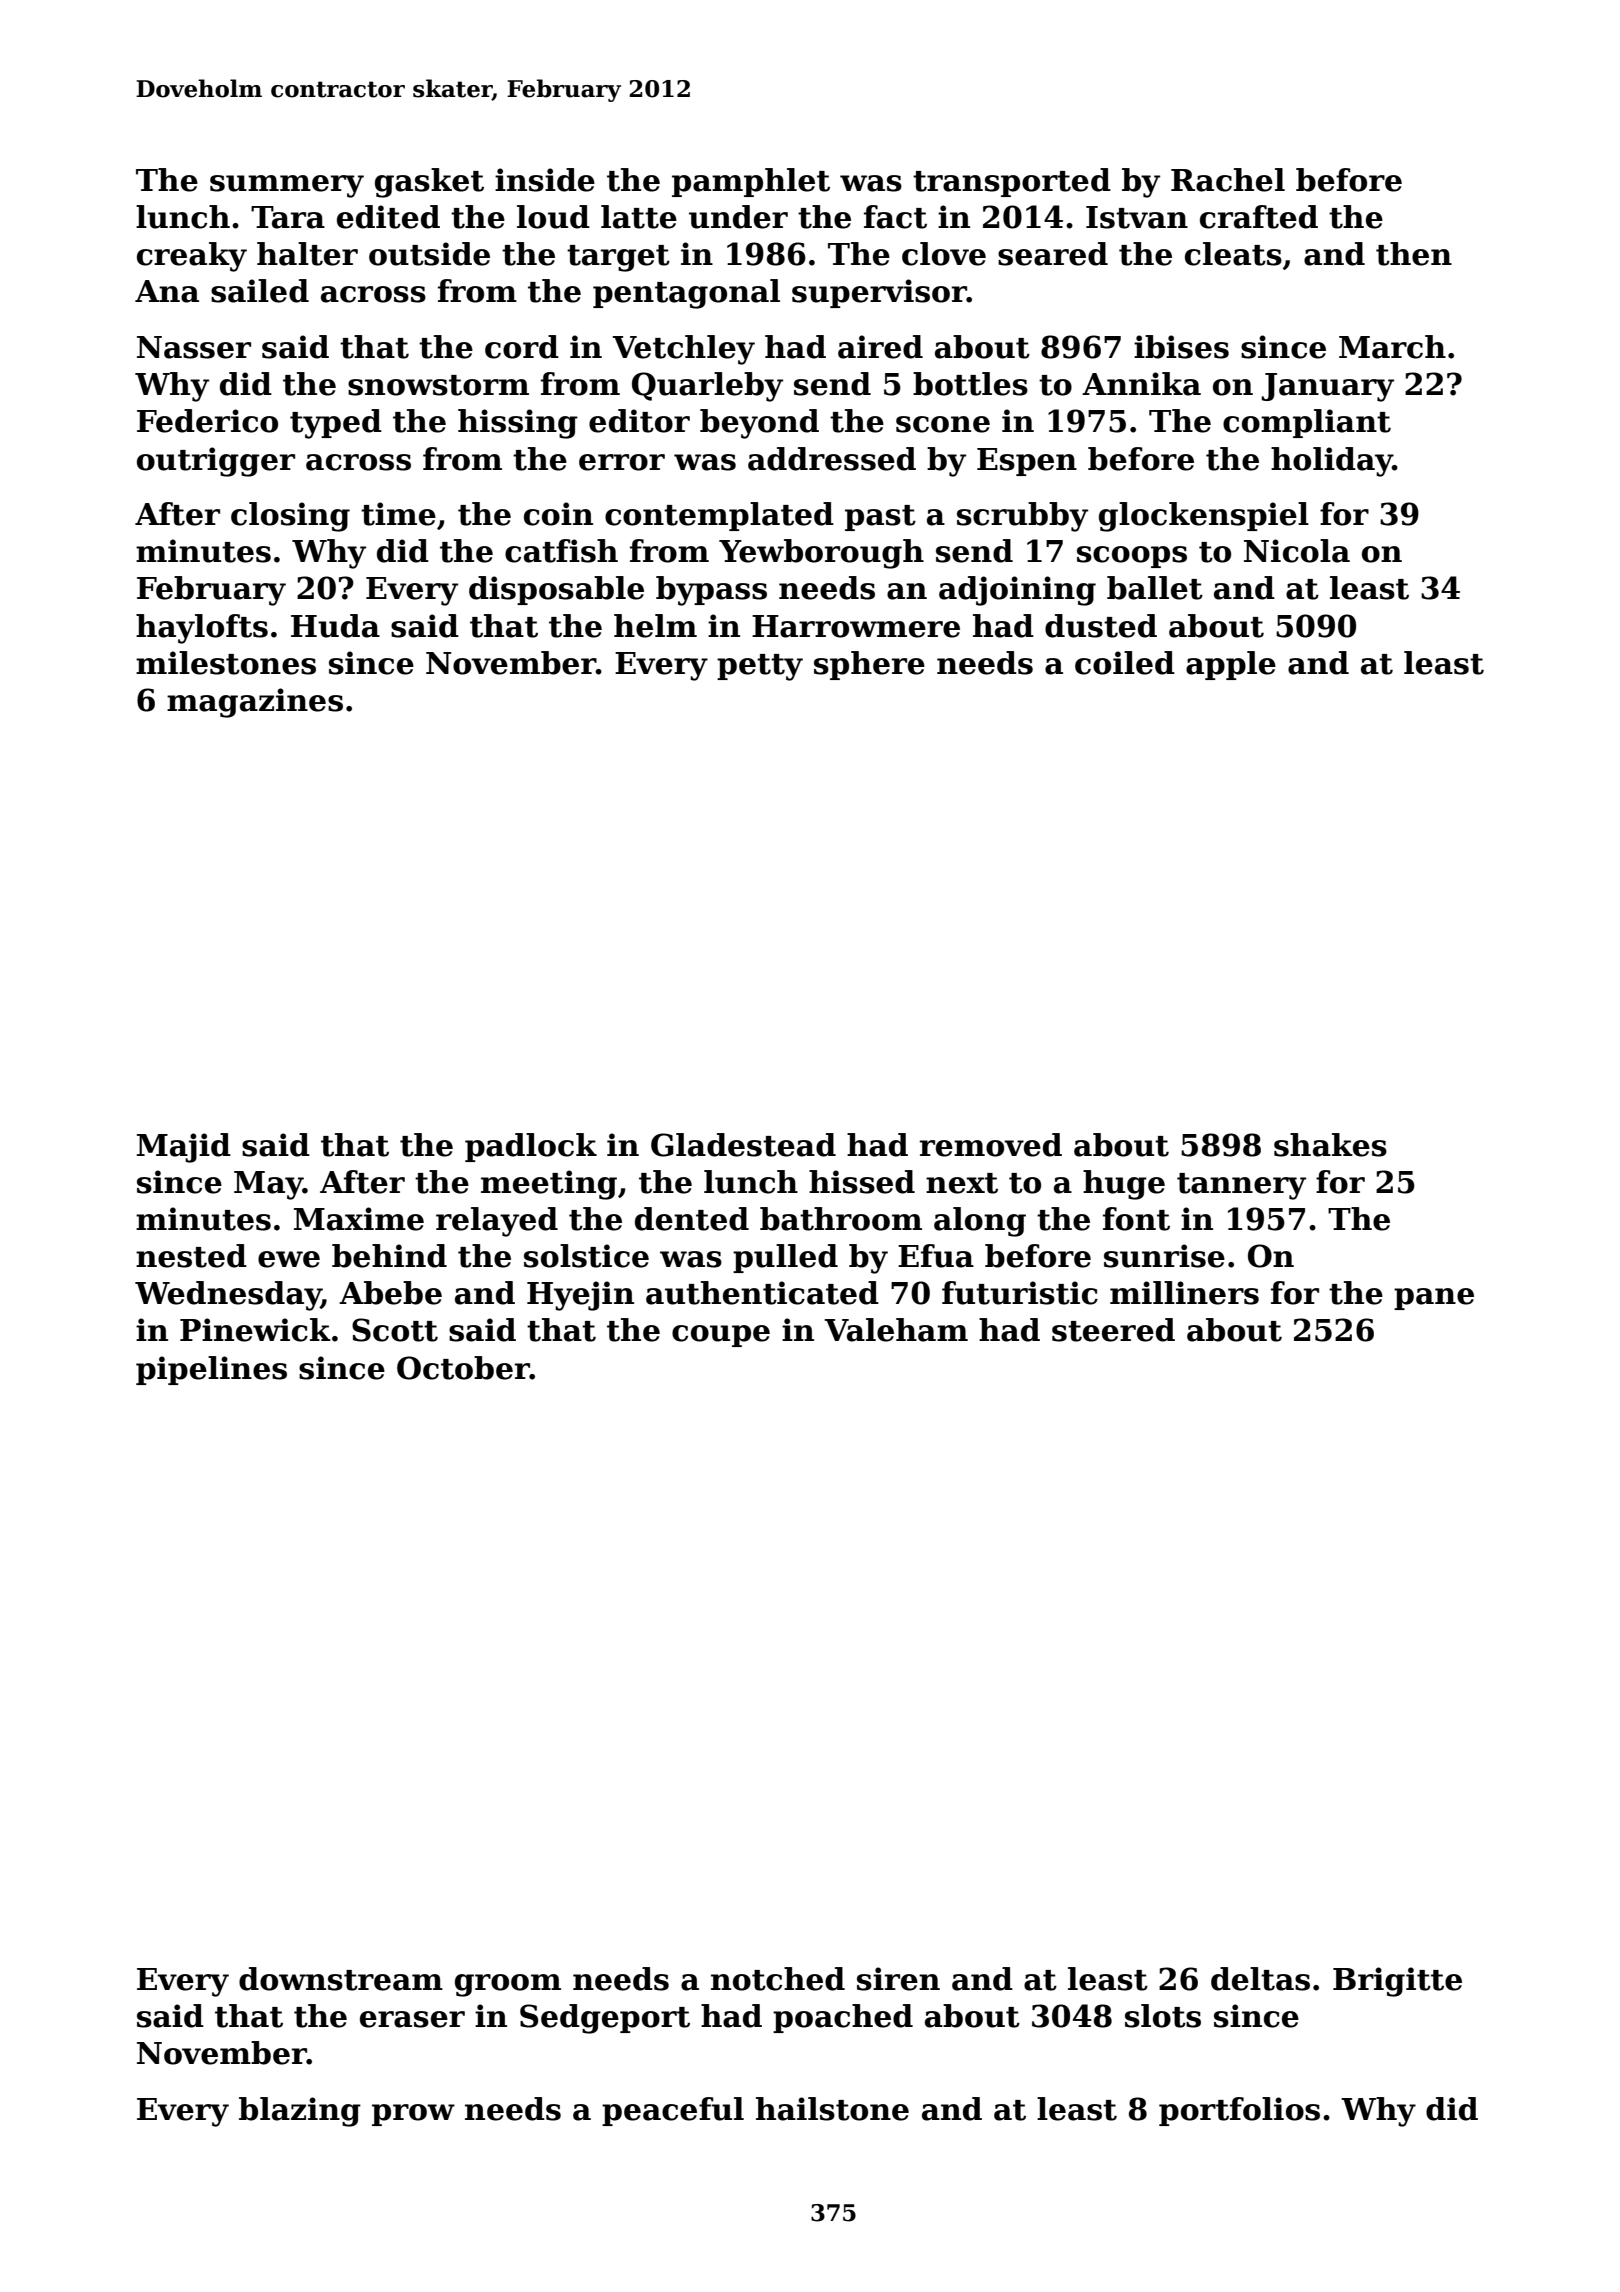 Image resolution: width=1620 pixels, height=2292 pixels. I want to click on ballet, so click(1155, 588).
